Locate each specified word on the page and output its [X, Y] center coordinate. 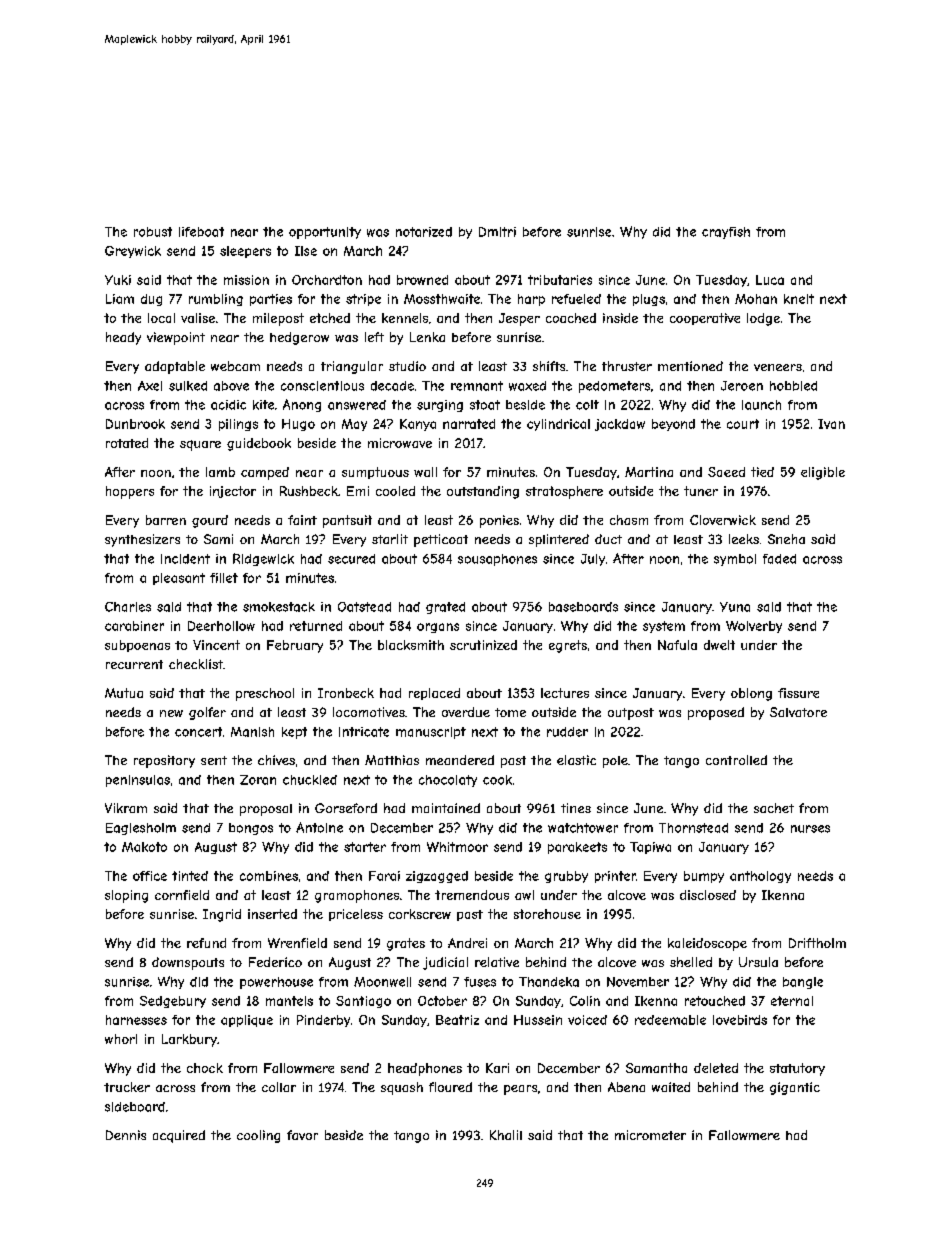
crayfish [726, 233]
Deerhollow [221, 626]
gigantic [795, 1088]
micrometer [650, 1135]
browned [422, 280]
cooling [258, 1136]
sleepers [245, 252]
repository [164, 761]
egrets [568, 646]
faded [779, 559]
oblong [751, 694]
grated [445, 608]
